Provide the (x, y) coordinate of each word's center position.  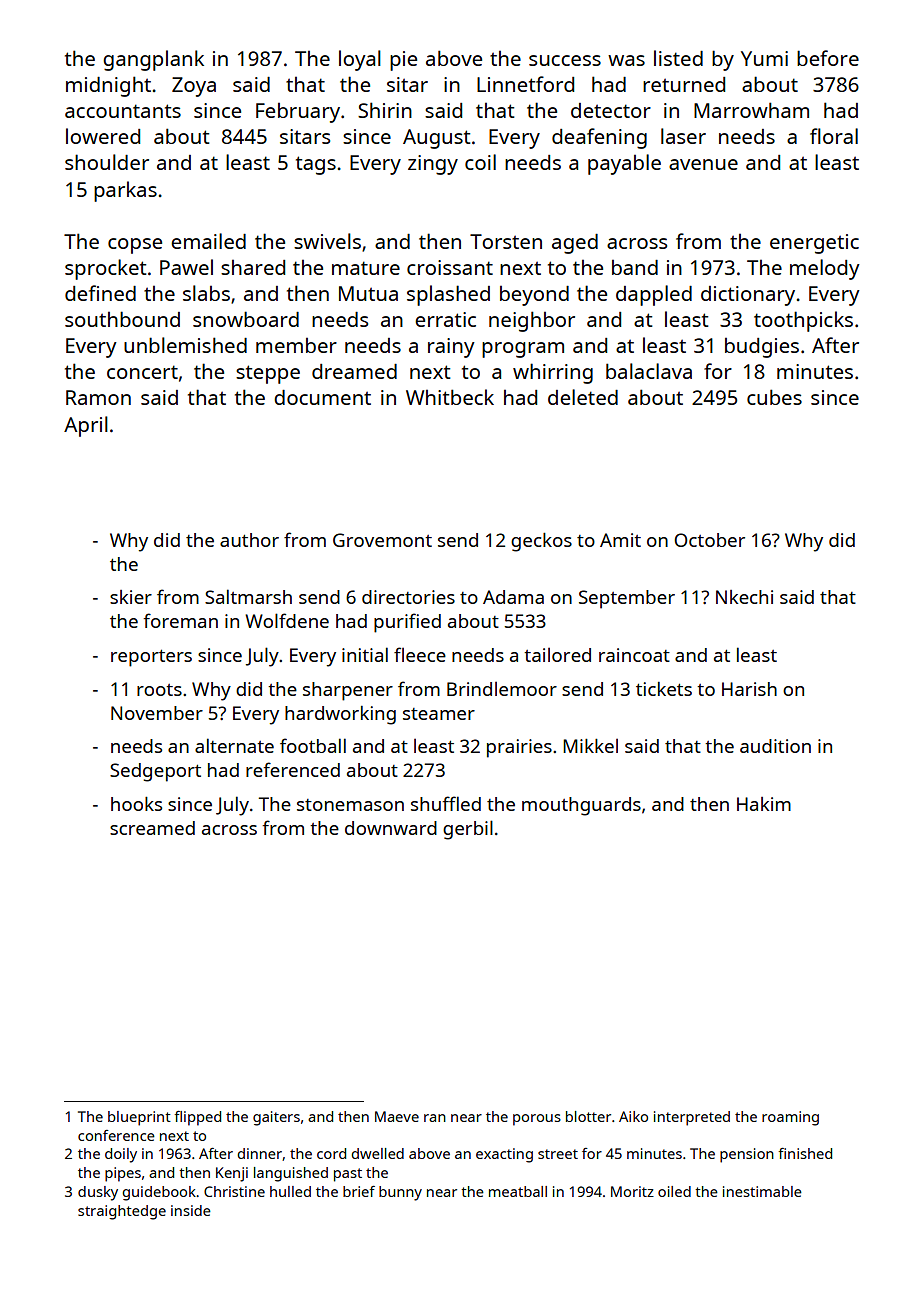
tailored (557, 655)
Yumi (764, 58)
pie (403, 61)
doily (121, 1155)
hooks (136, 804)
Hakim (764, 804)
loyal (360, 60)
